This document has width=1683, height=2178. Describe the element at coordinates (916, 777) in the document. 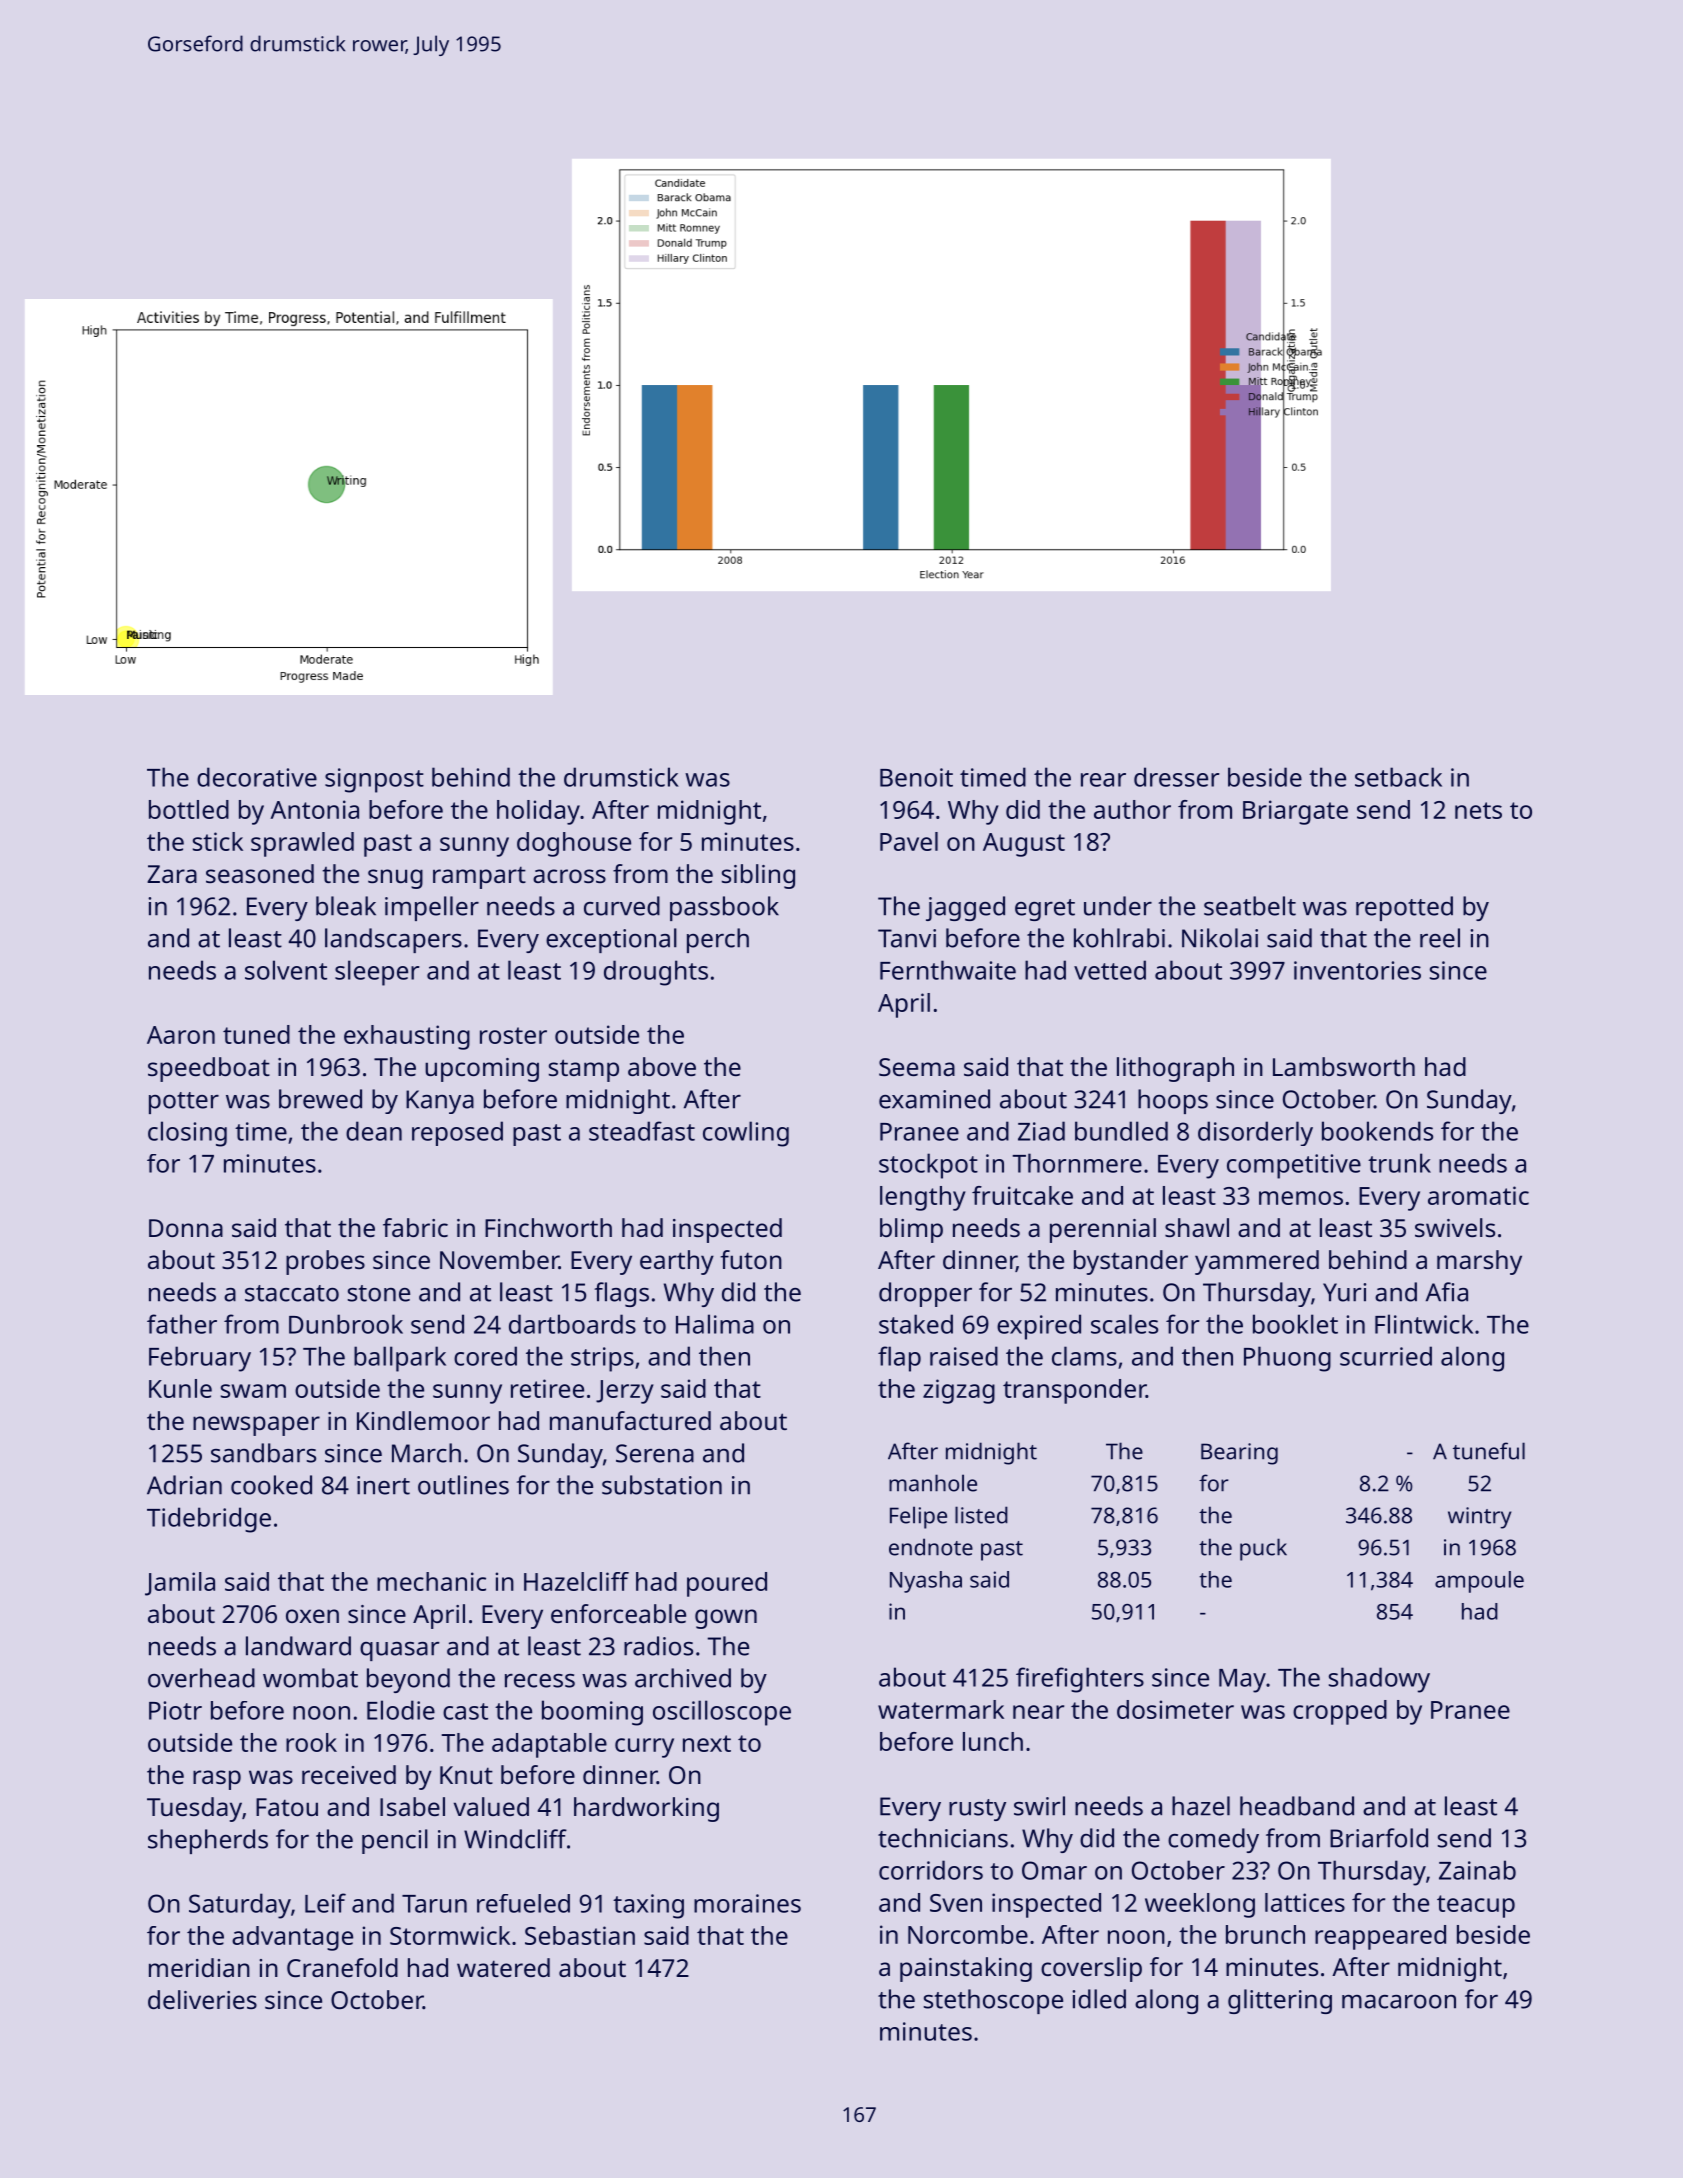

I see `Benoit` at that location.
